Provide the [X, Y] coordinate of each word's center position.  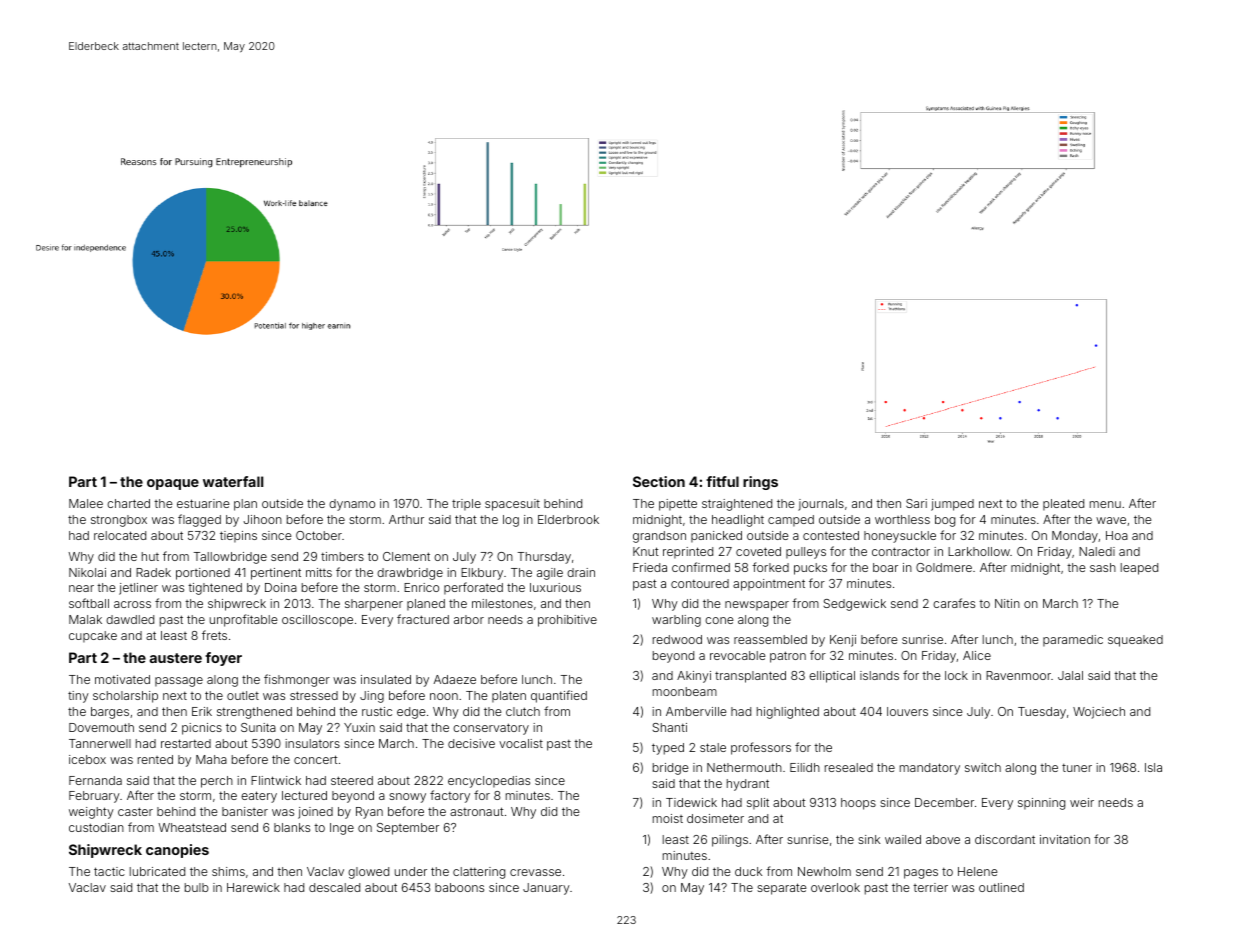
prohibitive [567, 621]
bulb [197, 887]
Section [659, 481]
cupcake [93, 637]
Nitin [1007, 603]
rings [760, 483]
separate [782, 889]
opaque [173, 484]
